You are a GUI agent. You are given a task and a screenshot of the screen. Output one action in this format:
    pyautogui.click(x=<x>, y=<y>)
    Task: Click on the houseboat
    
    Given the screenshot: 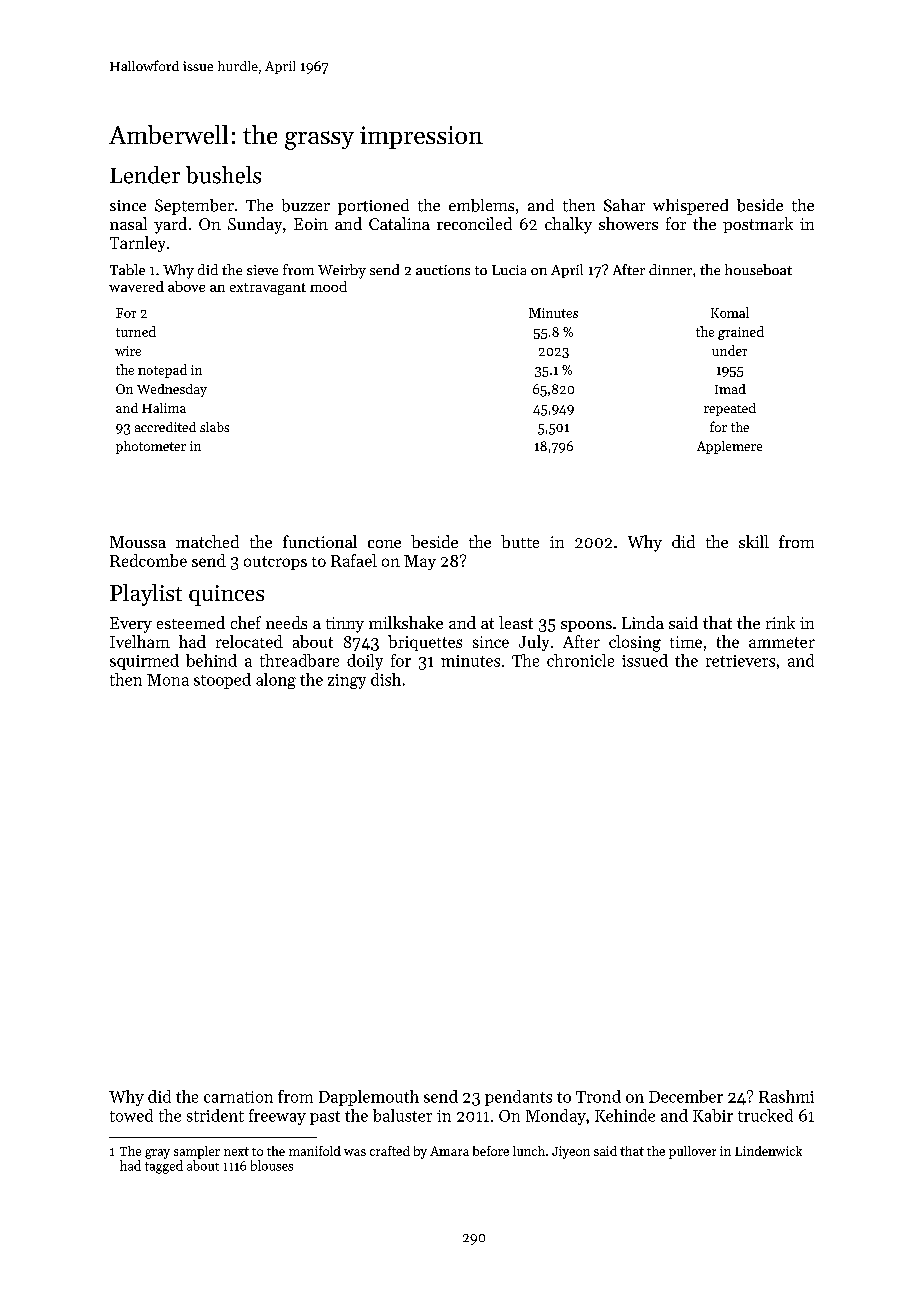 What is the action you would take?
    pyautogui.click(x=758, y=269)
